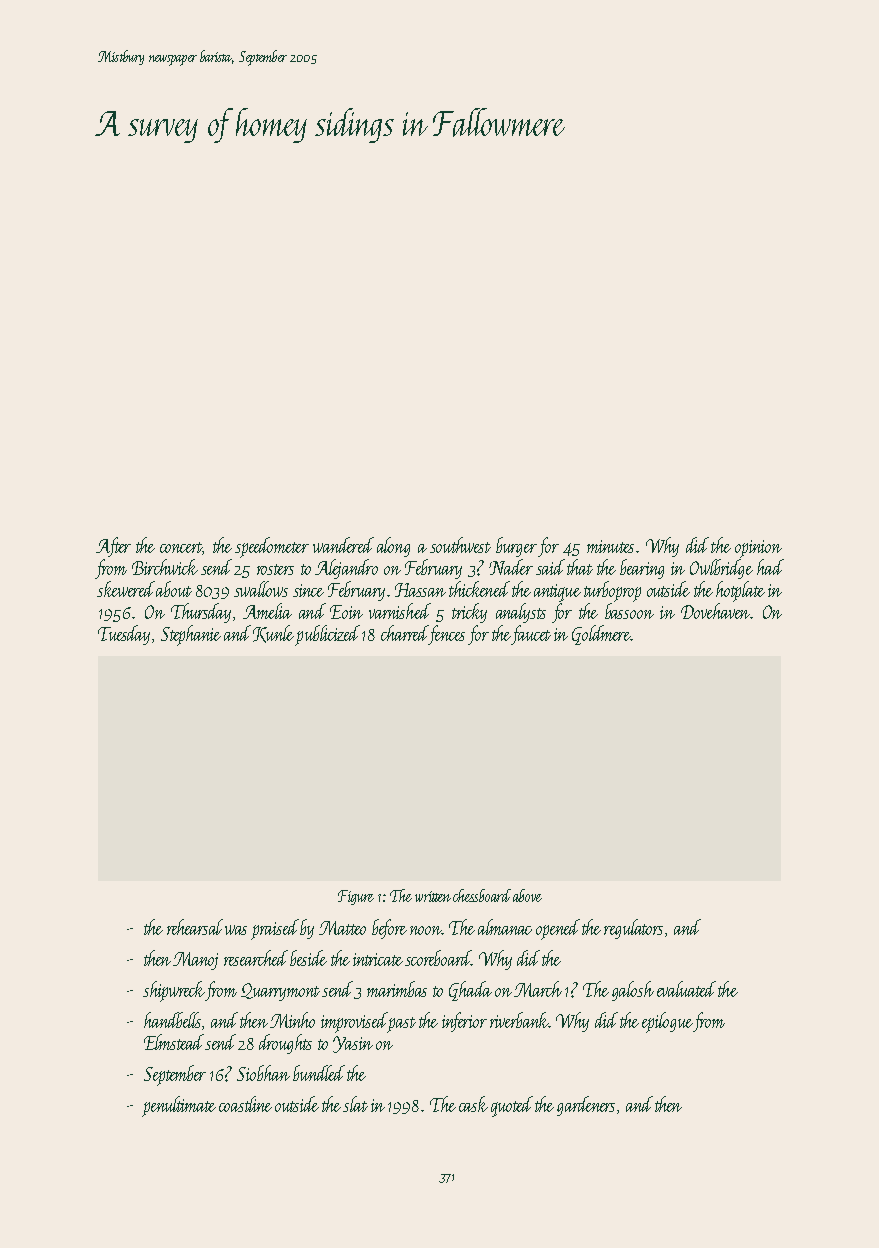  I want to click on Figure, so click(356, 897).
